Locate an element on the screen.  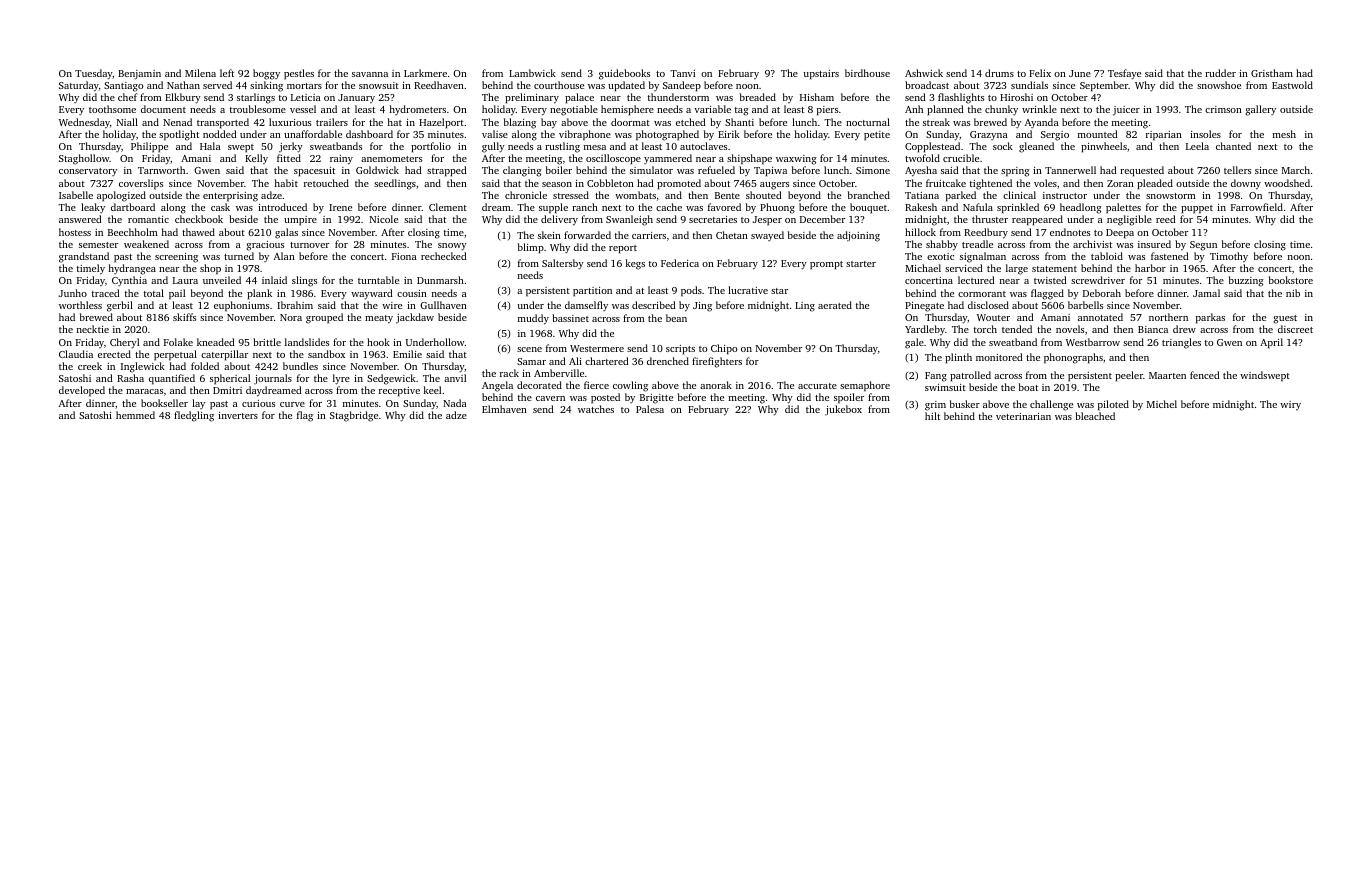
aerated is located at coordinates (835, 305).
